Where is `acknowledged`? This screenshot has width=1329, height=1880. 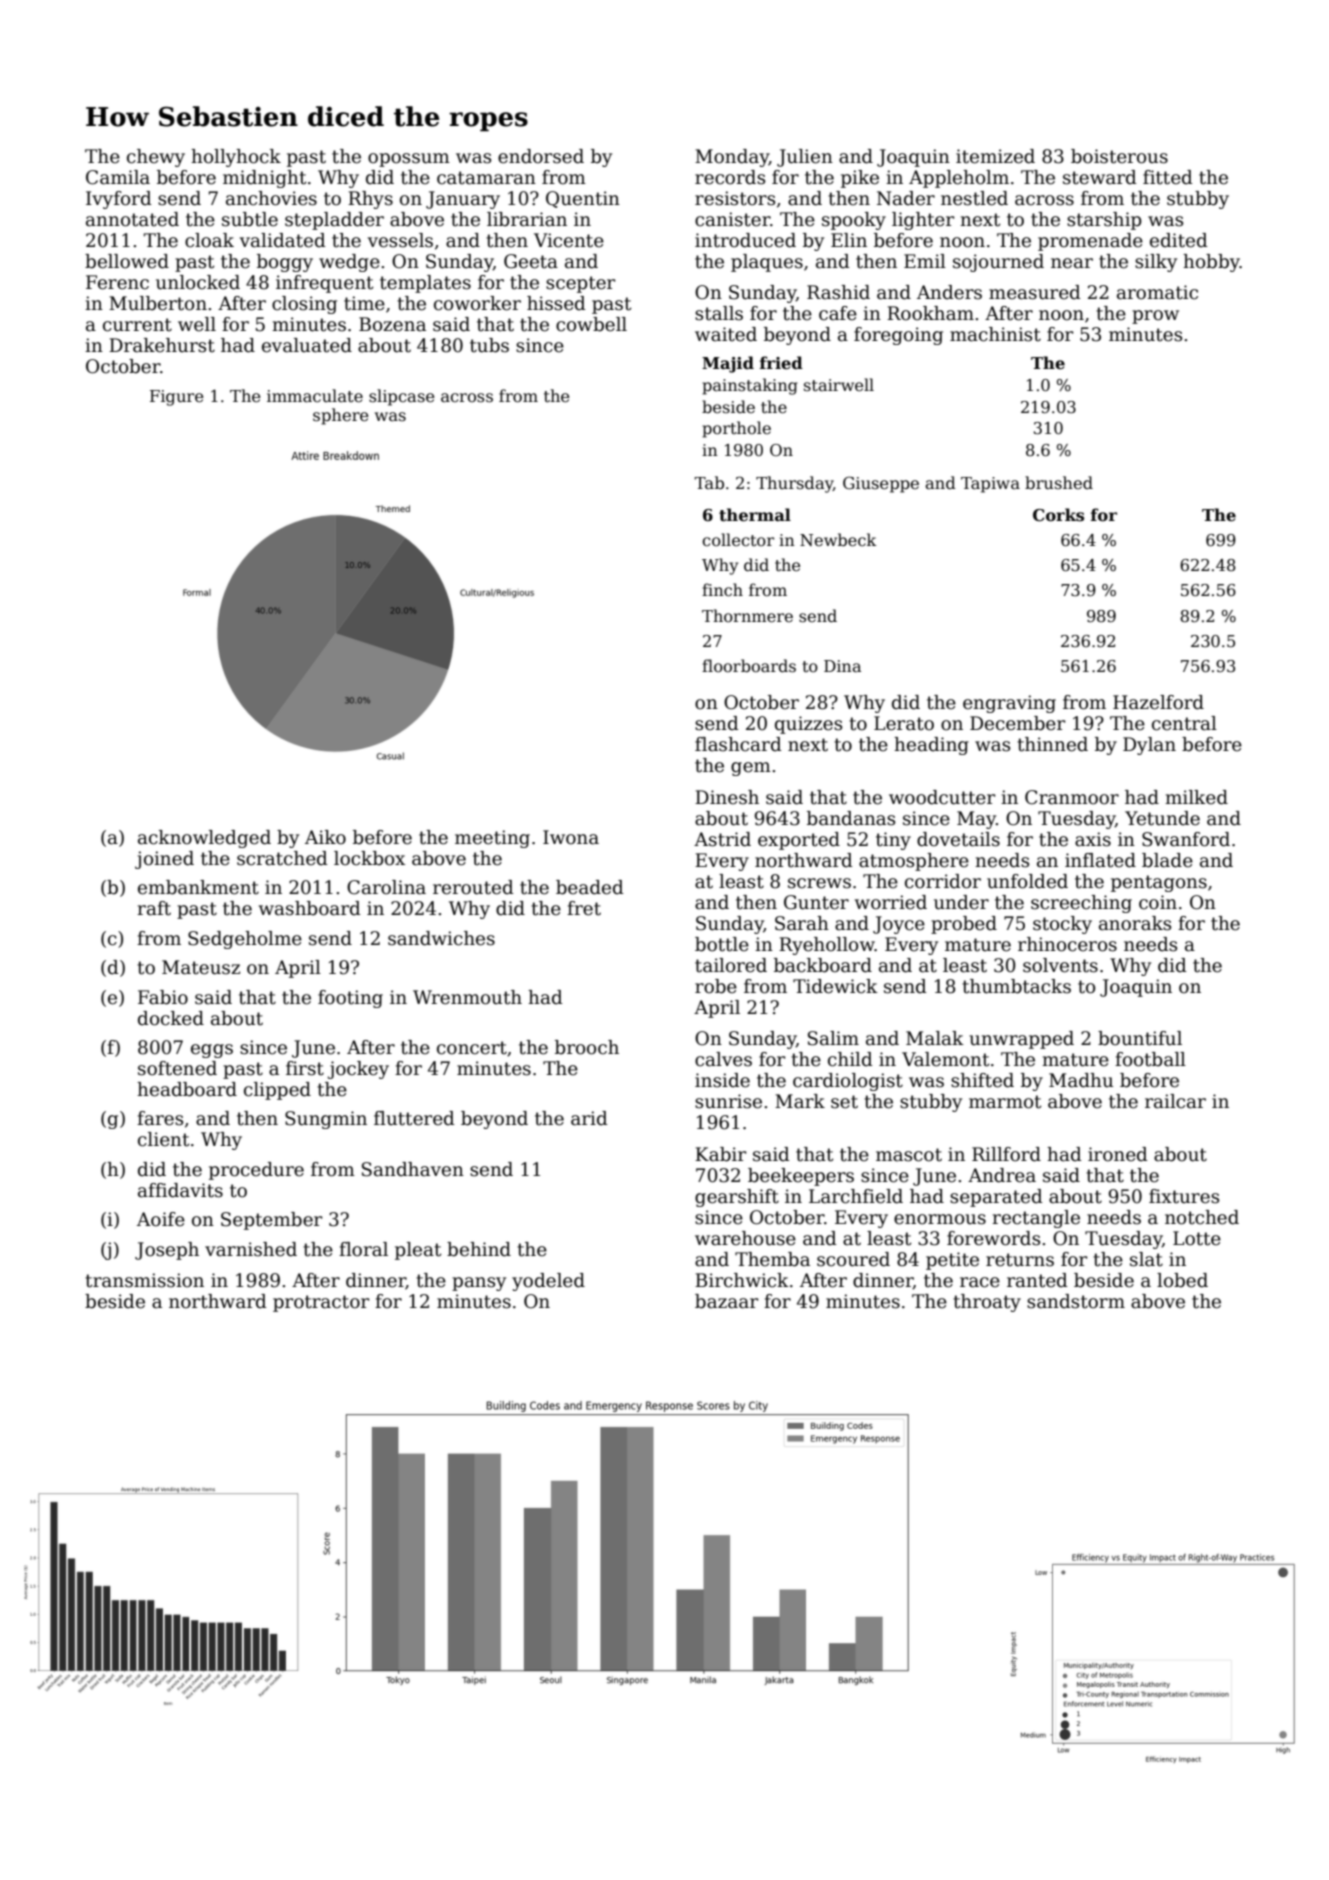
acknowledged is located at coordinates (204, 839).
